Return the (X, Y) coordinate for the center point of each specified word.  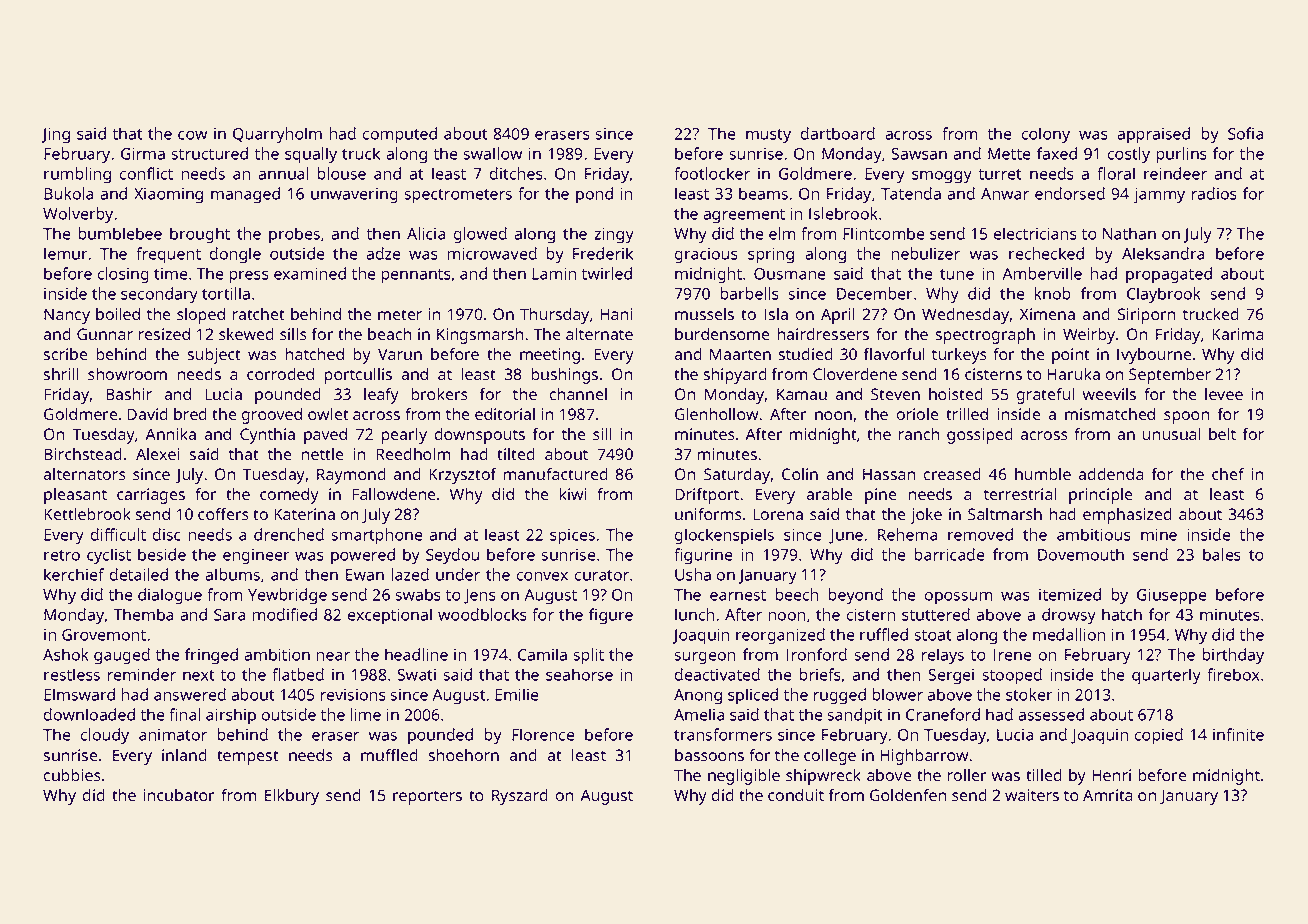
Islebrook (843, 213)
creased (952, 474)
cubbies (72, 775)
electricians (1035, 233)
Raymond (351, 476)
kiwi (573, 494)
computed (400, 135)
